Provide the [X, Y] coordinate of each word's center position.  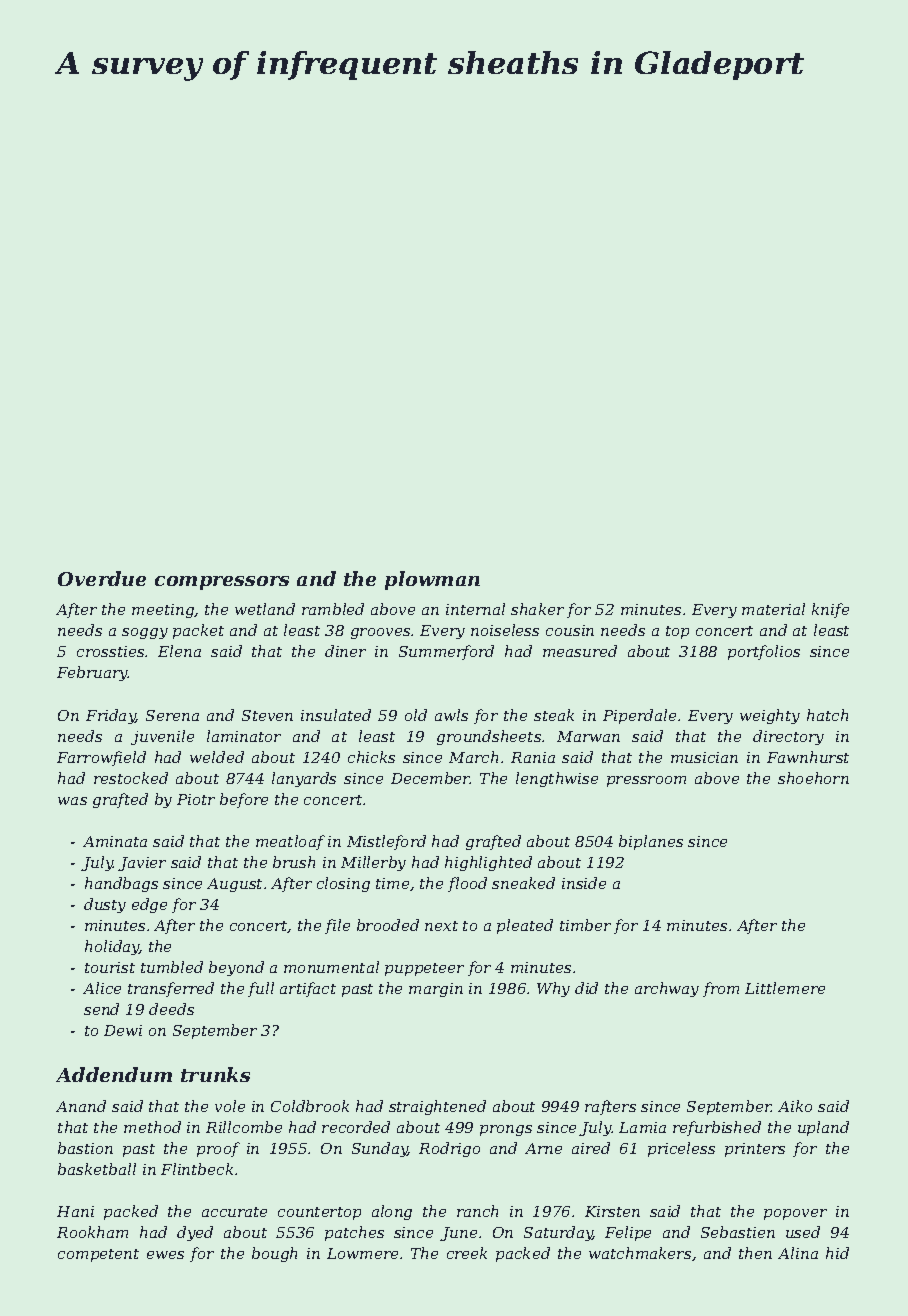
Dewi [123, 1030]
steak [554, 715]
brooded [388, 925]
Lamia [642, 1127]
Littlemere [785, 988]
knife [830, 610]
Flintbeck [197, 1169]
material [773, 609]
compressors [222, 583]
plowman [432, 580]
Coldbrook [310, 1106]
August [234, 885]
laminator [244, 736]
